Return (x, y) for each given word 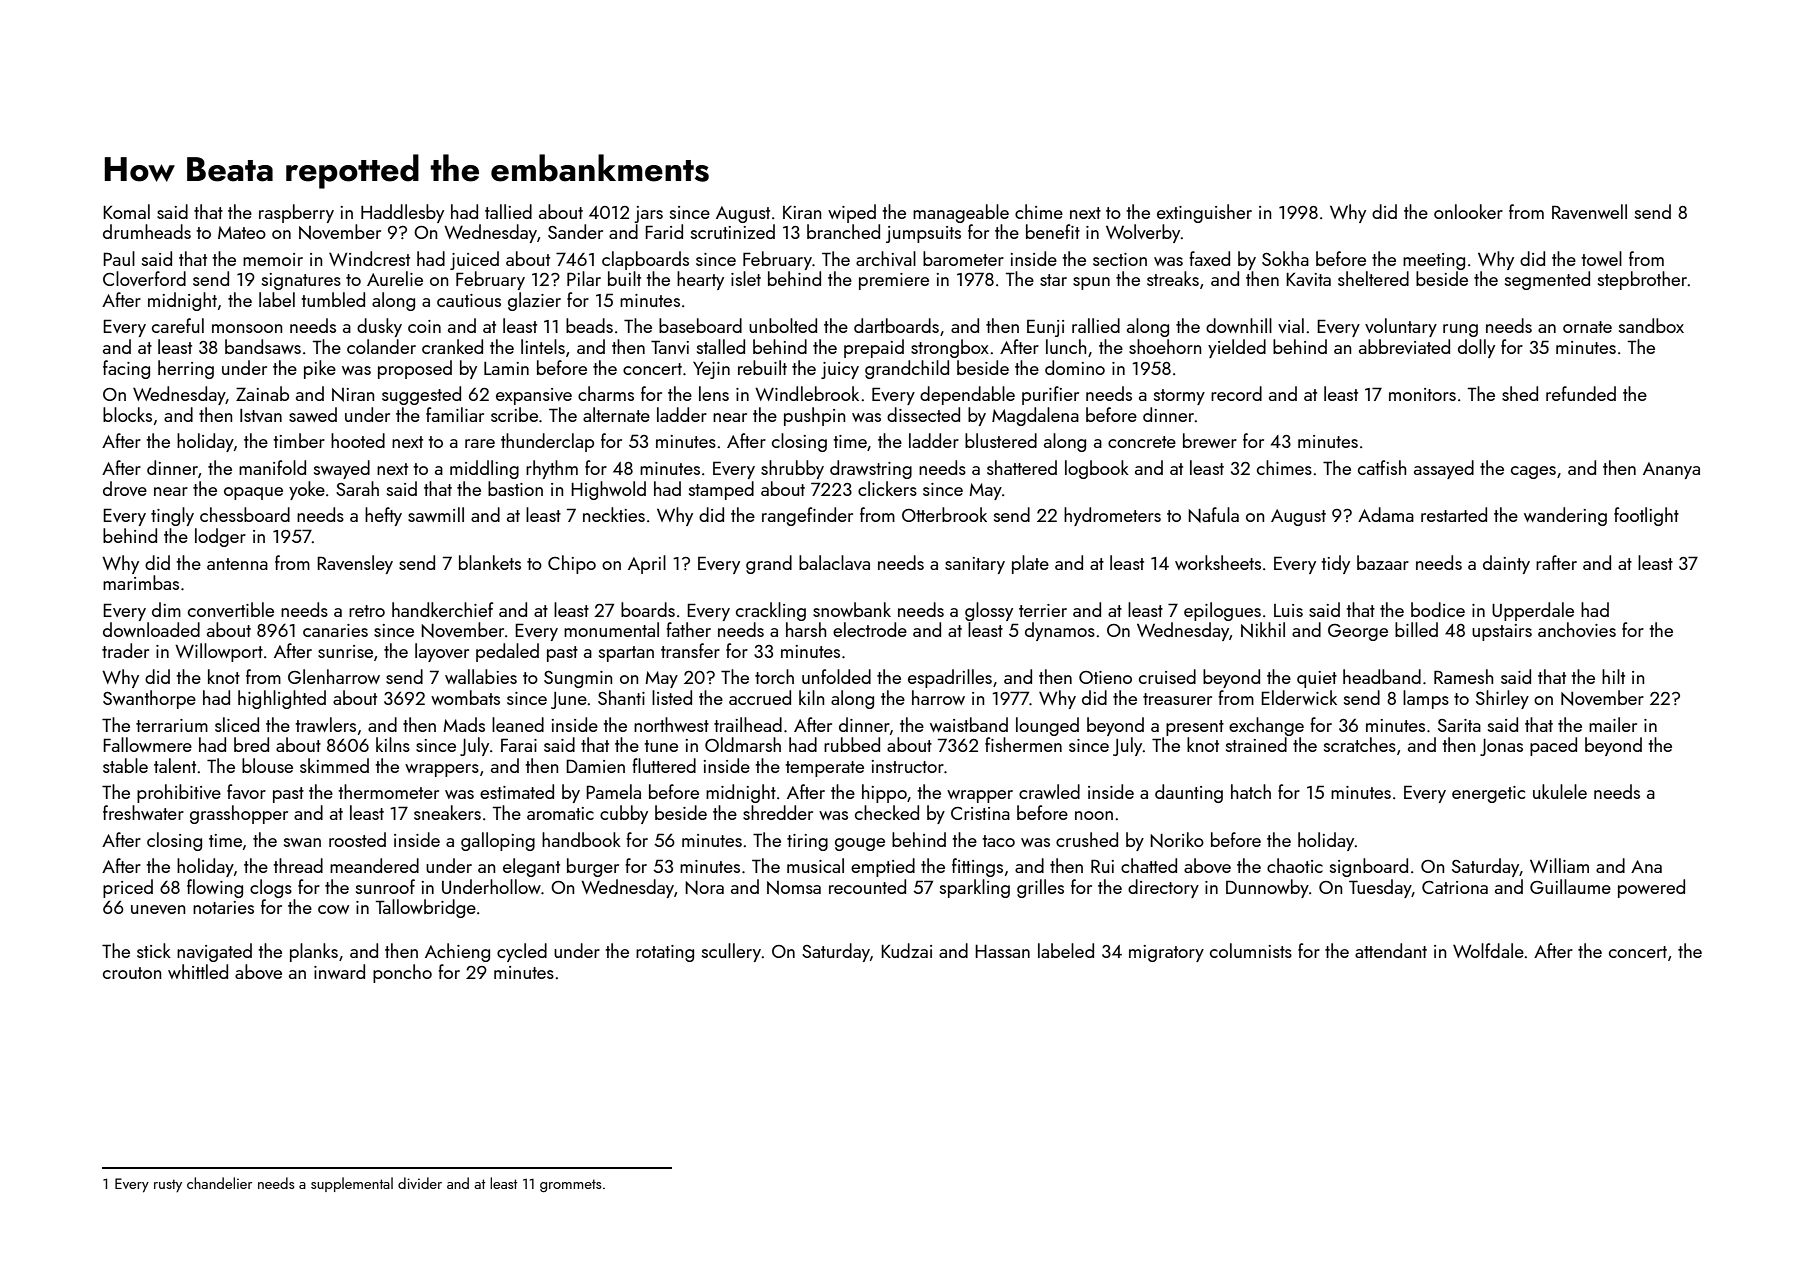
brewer (1210, 440)
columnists (1251, 950)
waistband (969, 724)
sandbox (1651, 325)
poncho (402, 973)
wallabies (481, 676)
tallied (508, 211)
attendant (1391, 950)
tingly (172, 516)
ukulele (1560, 791)
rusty (168, 1185)
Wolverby (1143, 233)
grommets (570, 1185)
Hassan (1002, 951)
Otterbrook (944, 514)
